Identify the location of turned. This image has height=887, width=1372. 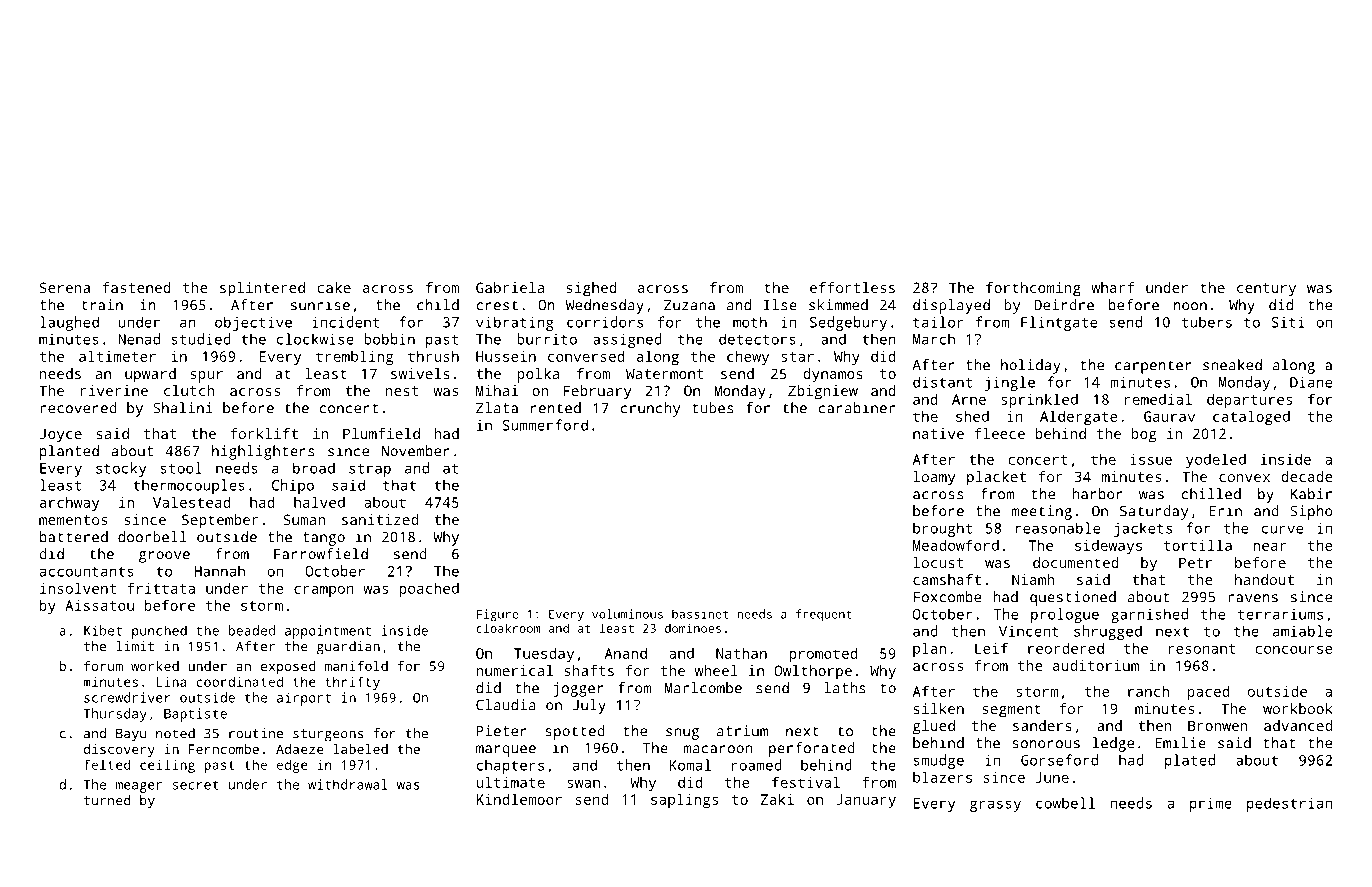
(107, 800).
